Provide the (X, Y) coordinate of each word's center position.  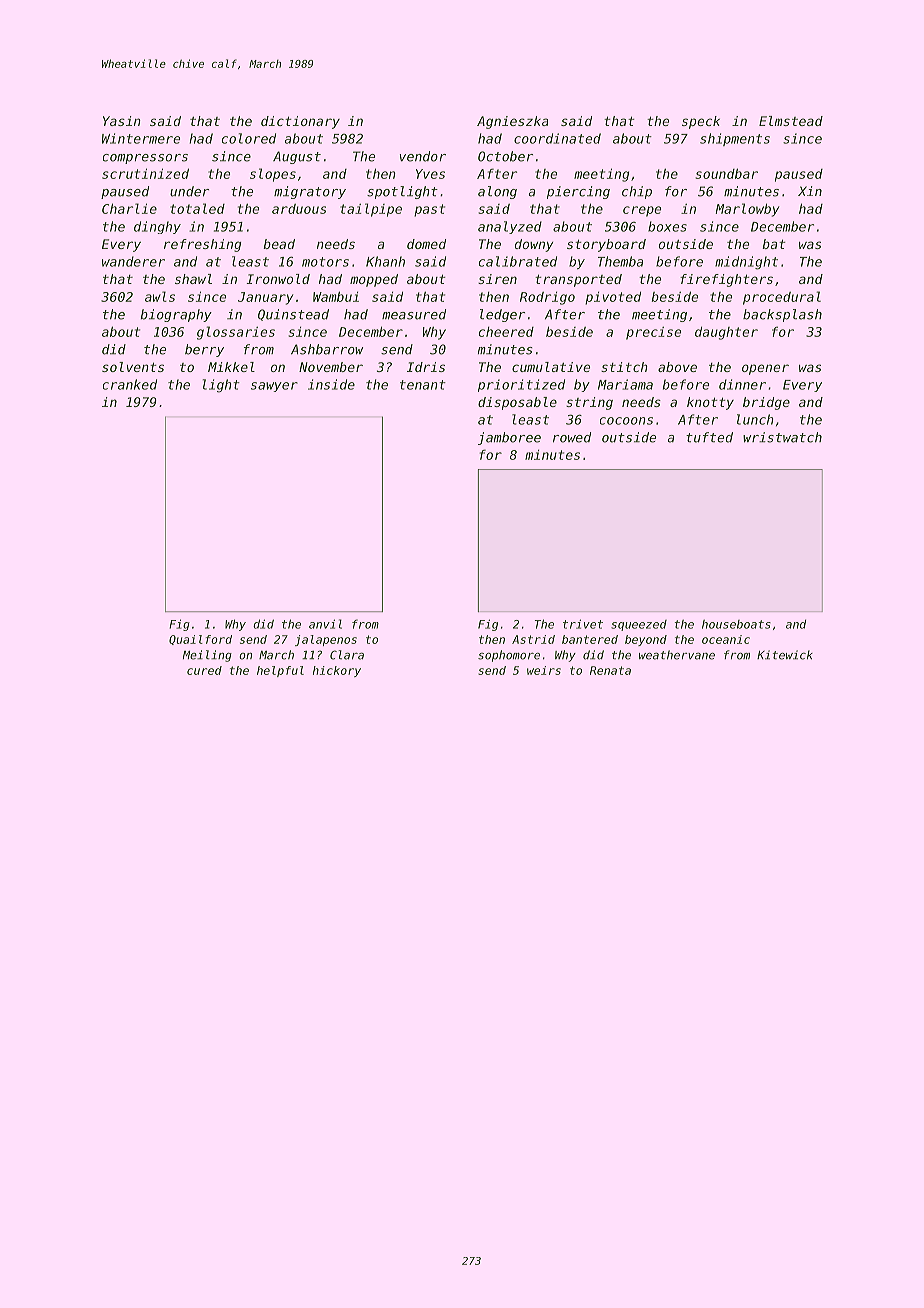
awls (160, 296)
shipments (735, 139)
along (497, 192)
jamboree (509, 438)
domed (426, 244)
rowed (572, 437)
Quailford (200, 640)
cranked (130, 384)
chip (637, 192)
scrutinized (145, 173)
